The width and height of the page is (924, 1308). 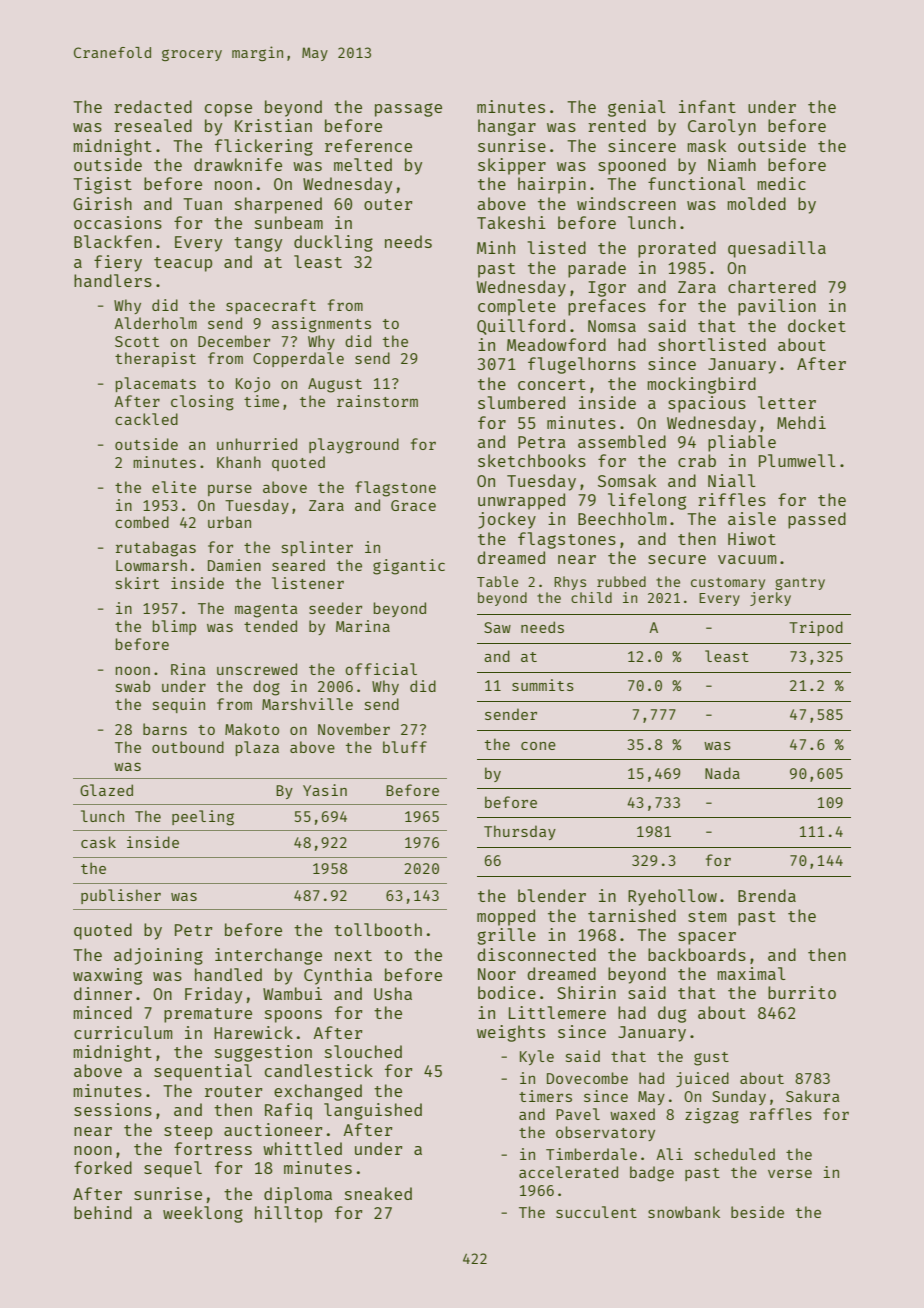 What do you see at coordinates (672, 897) in the page?
I see `Ryehollow` at bounding box center [672, 897].
